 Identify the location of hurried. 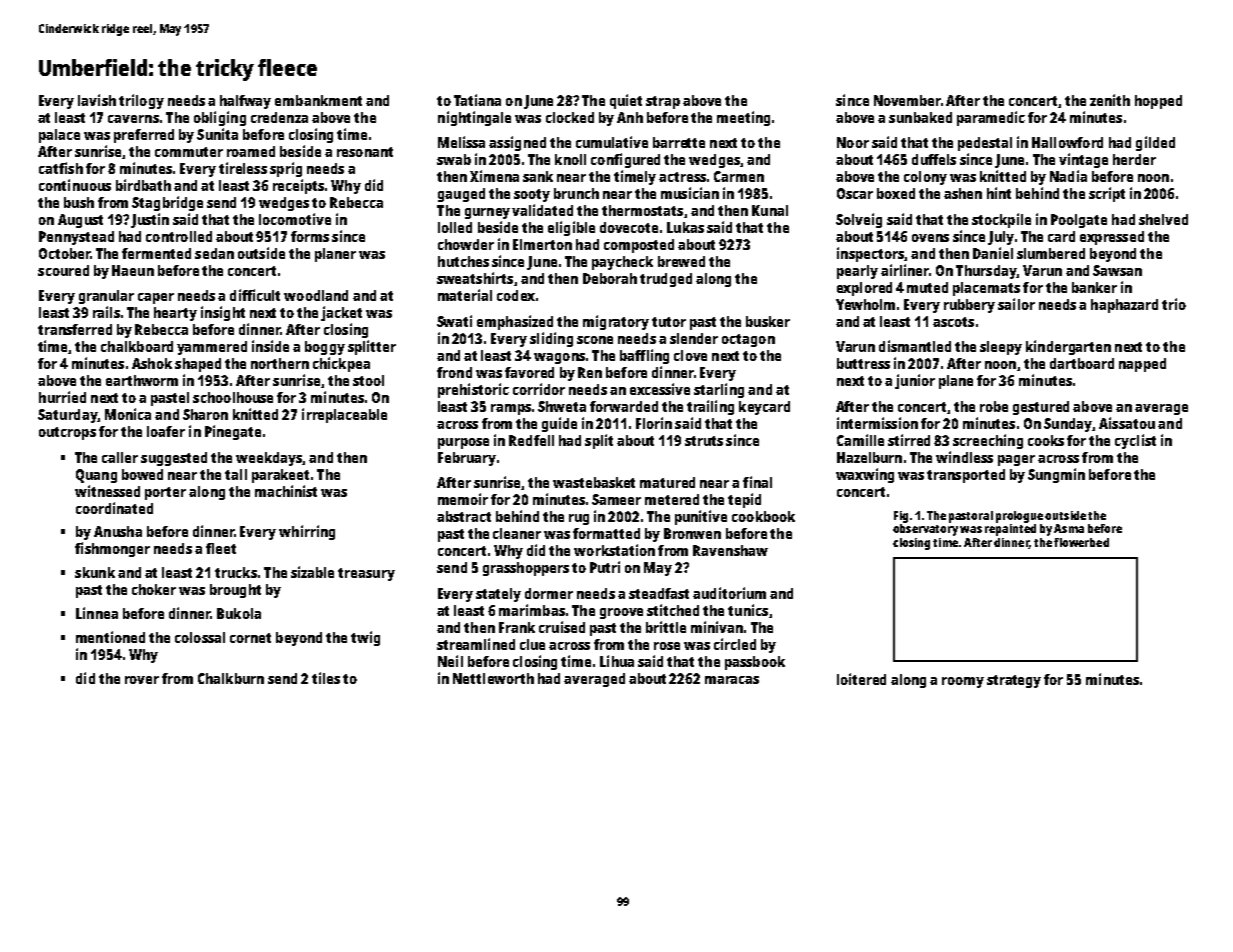
(62, 397).
